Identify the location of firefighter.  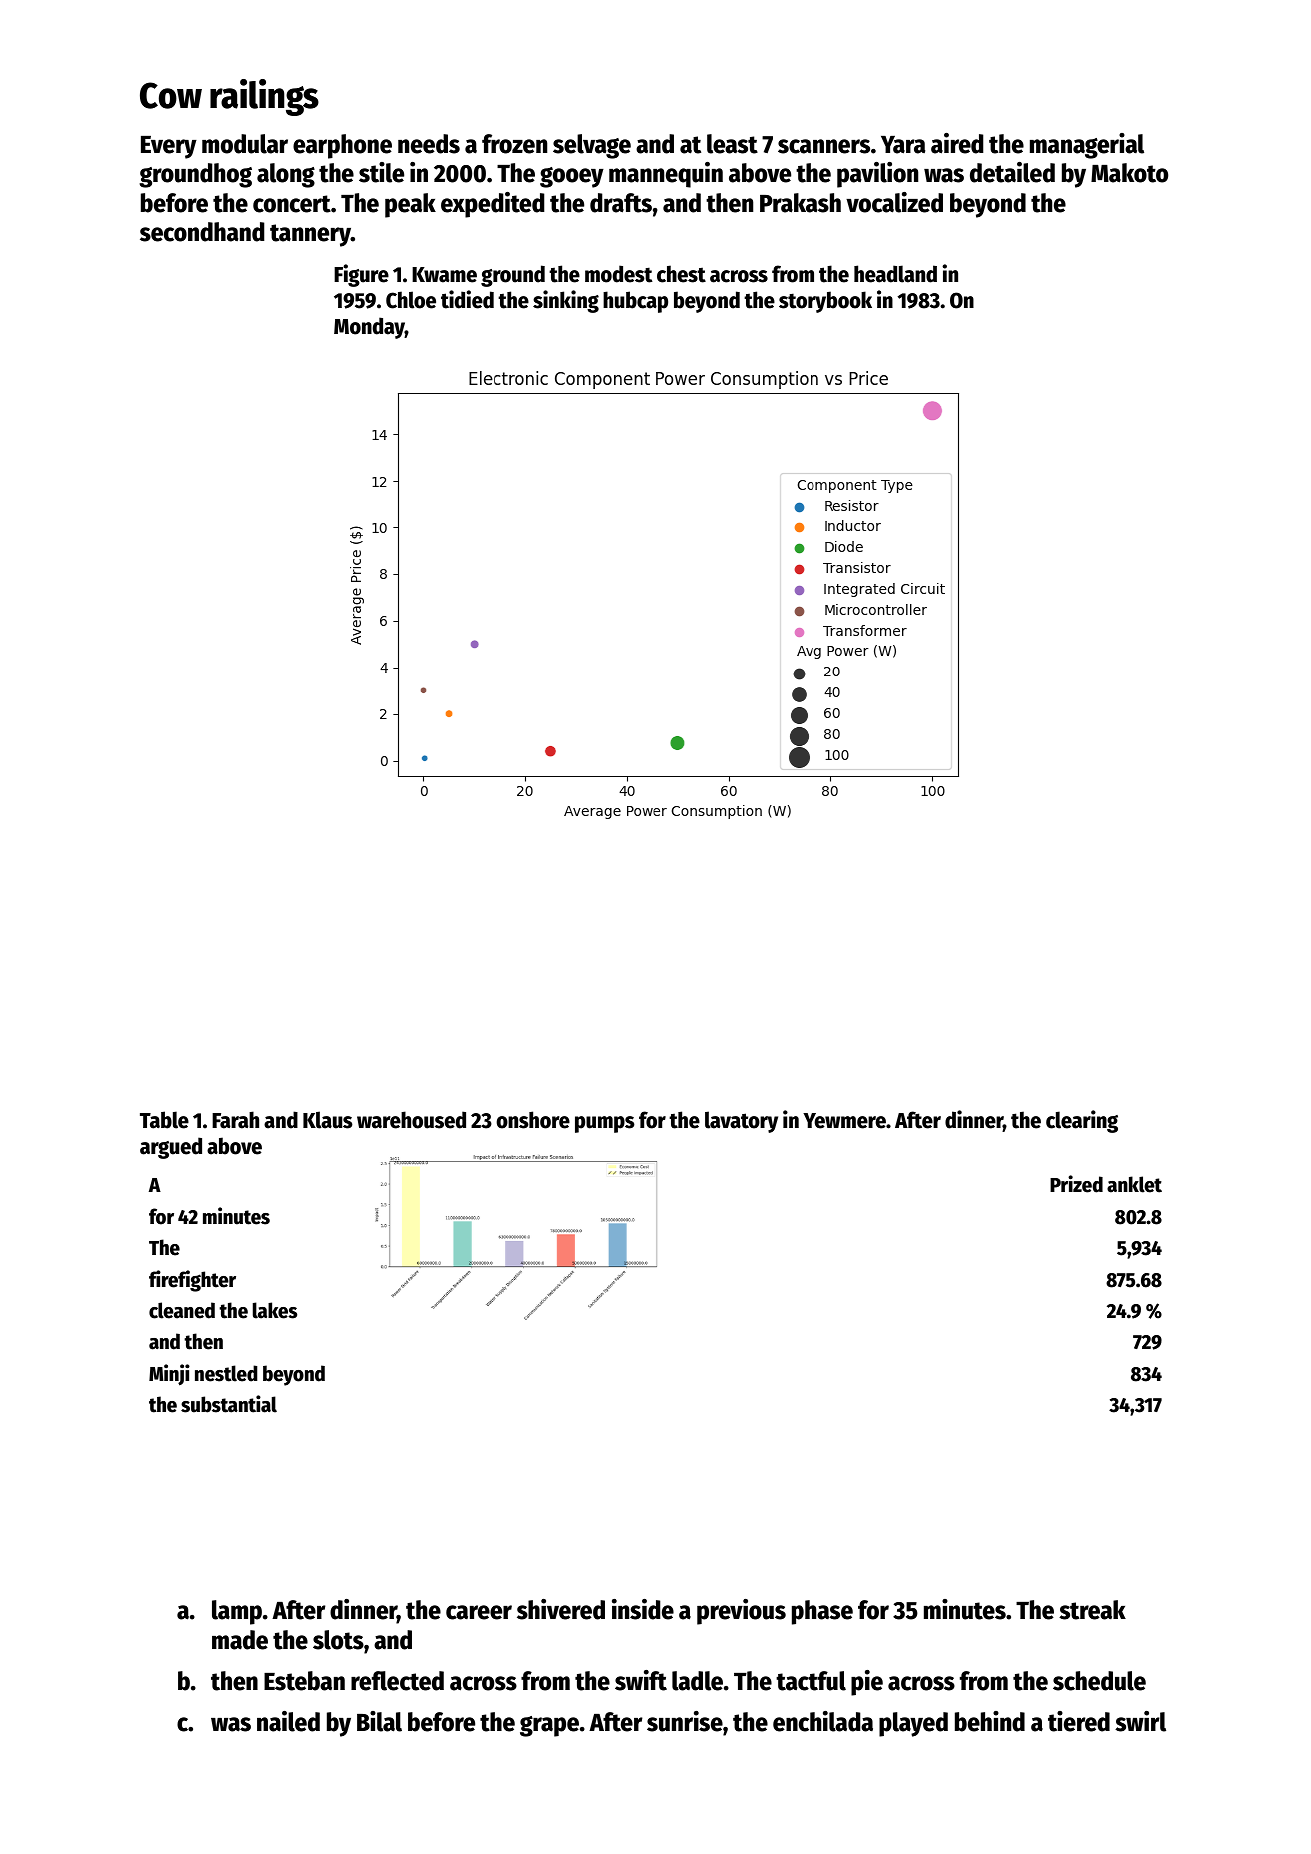
(192, 1281).
